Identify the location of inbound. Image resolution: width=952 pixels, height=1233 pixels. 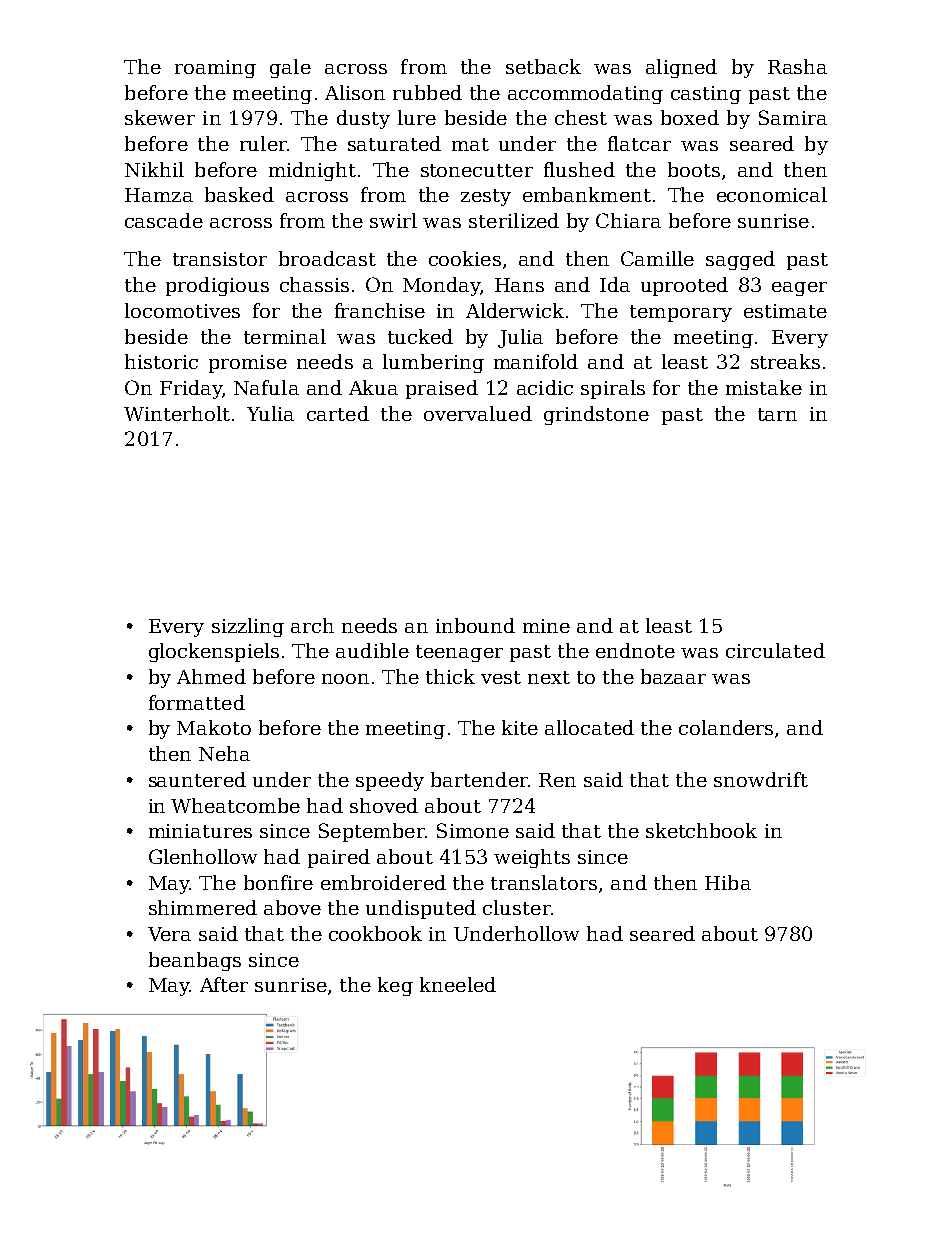
(475, 625).
